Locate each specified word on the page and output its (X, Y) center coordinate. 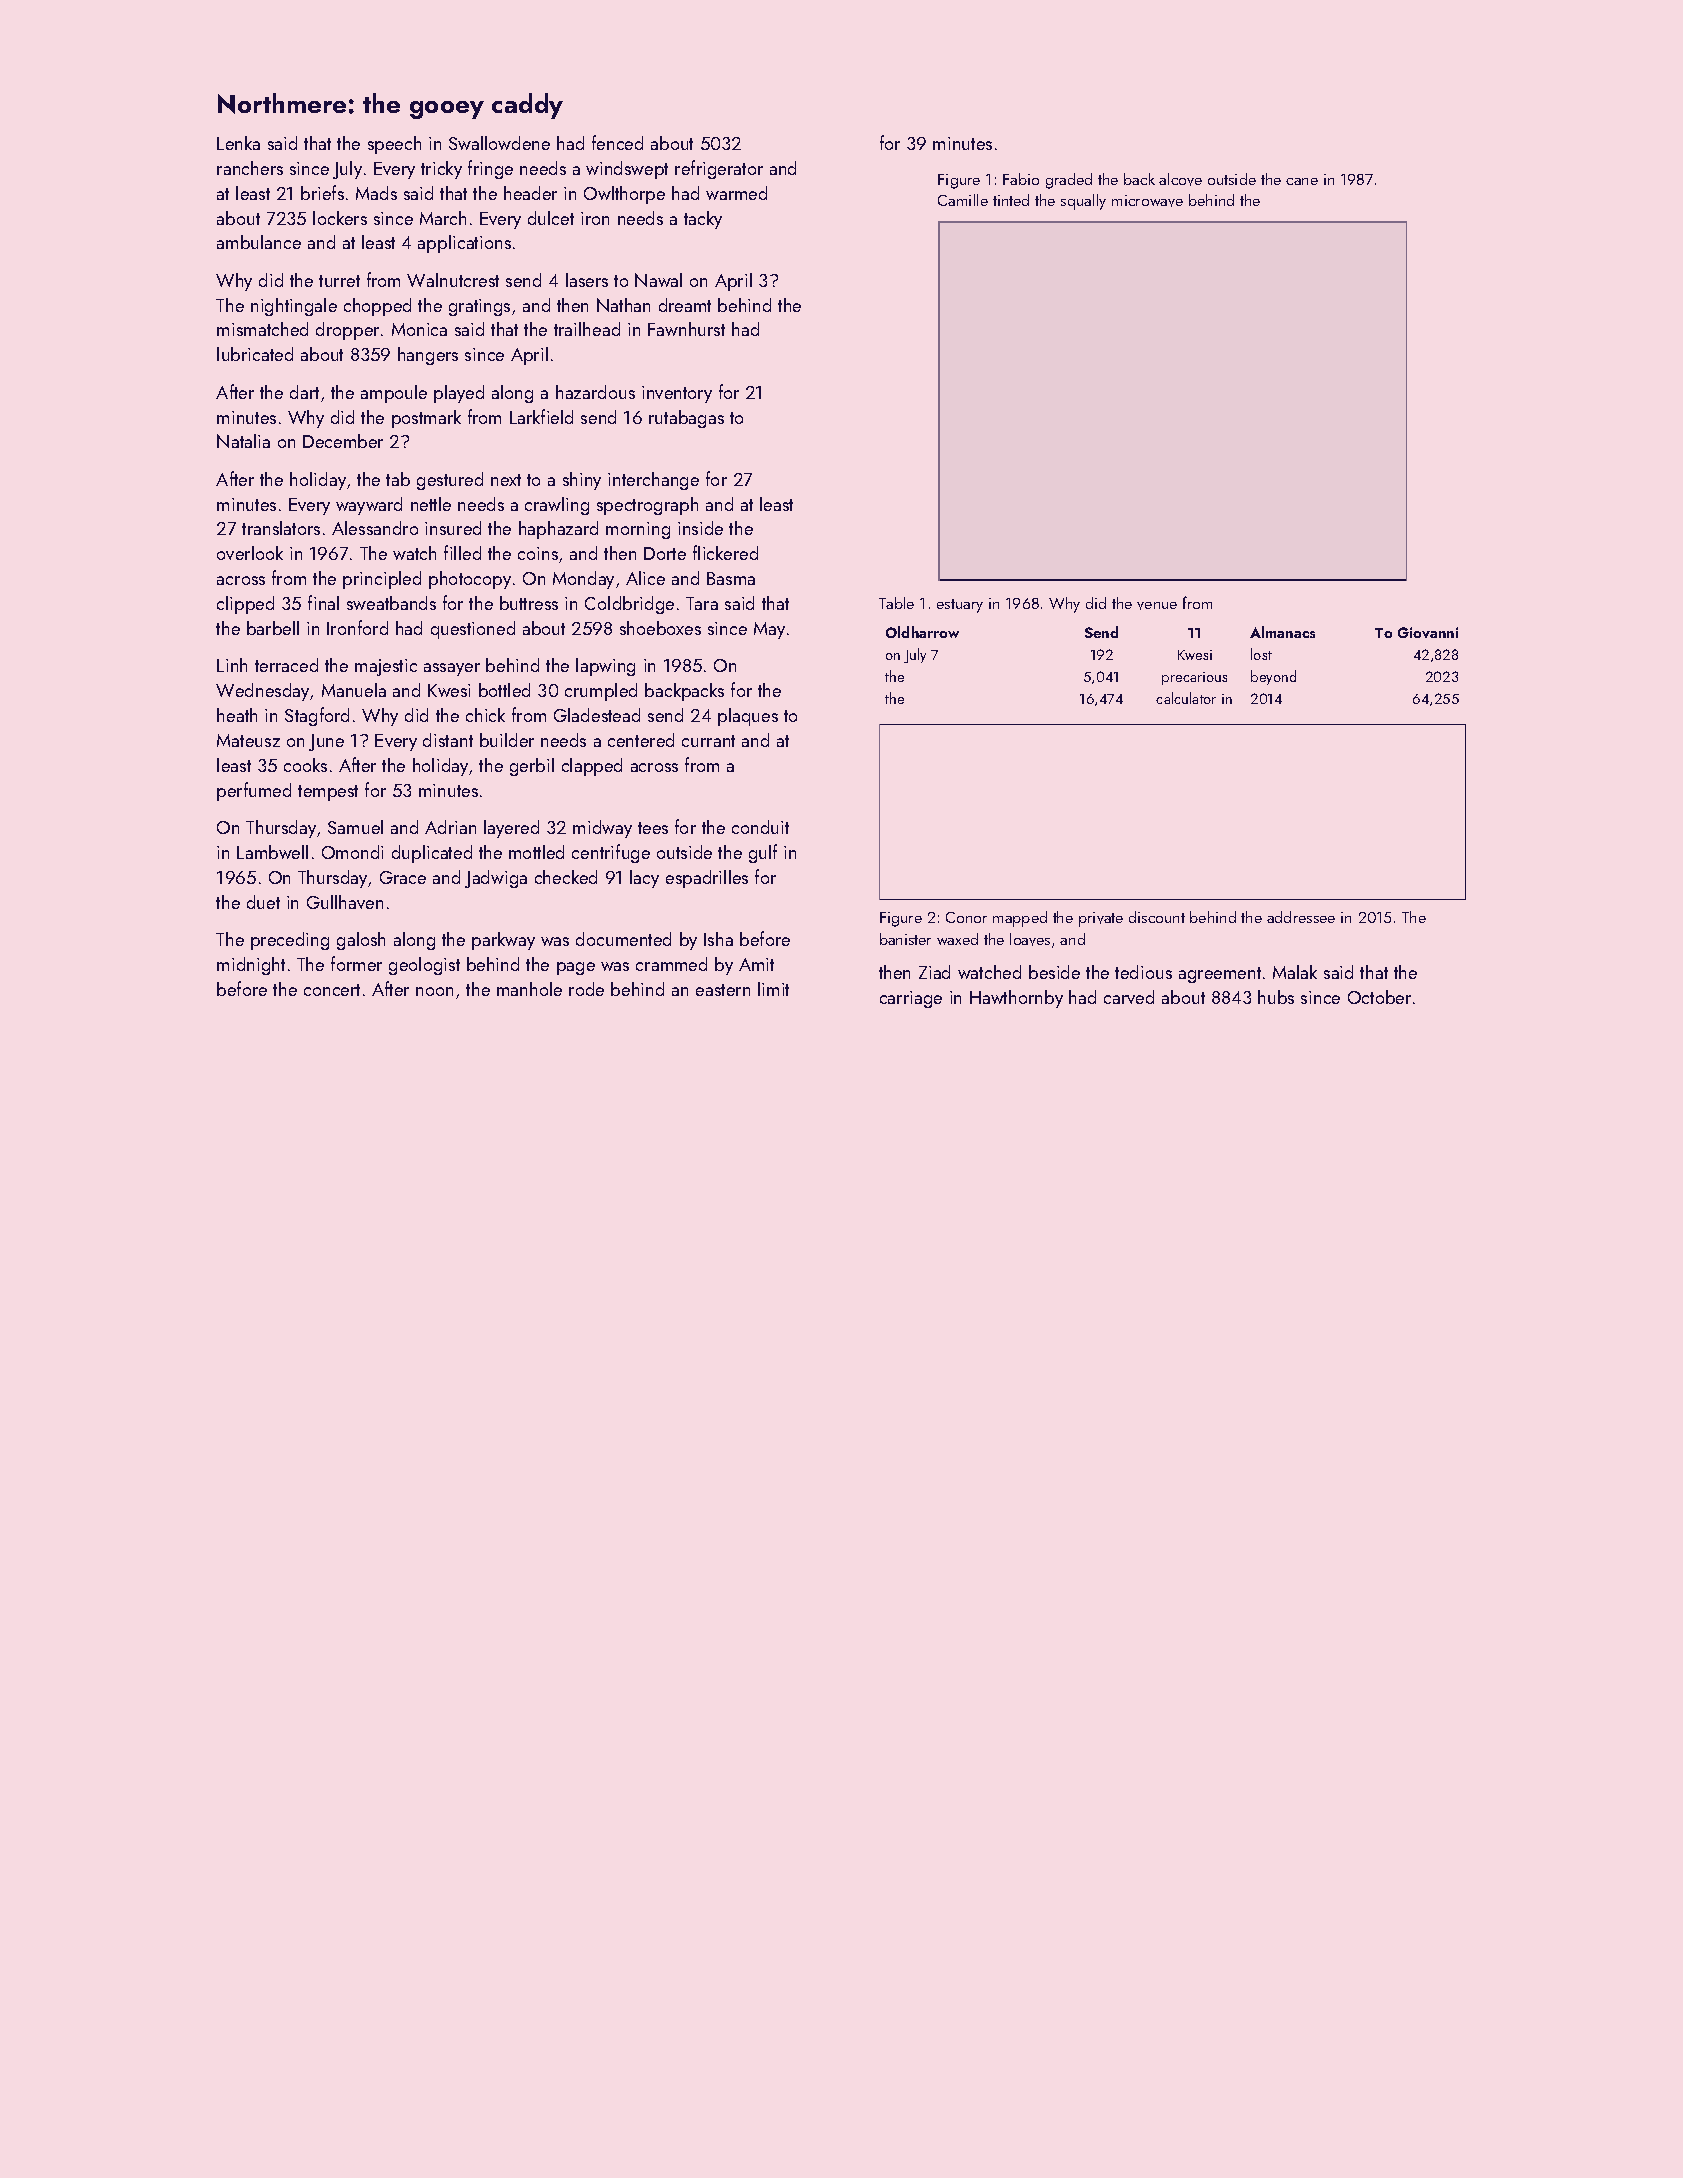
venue (1157, 606)
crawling (557, 506)
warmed (736, 193)
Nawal (658, 280)
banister (905, 939)
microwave (1147, 201)
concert (332, 990)
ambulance (259, 242)
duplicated (432, 854)
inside (700, 528)
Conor (966, 917)
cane (1302, 181)
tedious (1143, 972)
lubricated (255, 354)
